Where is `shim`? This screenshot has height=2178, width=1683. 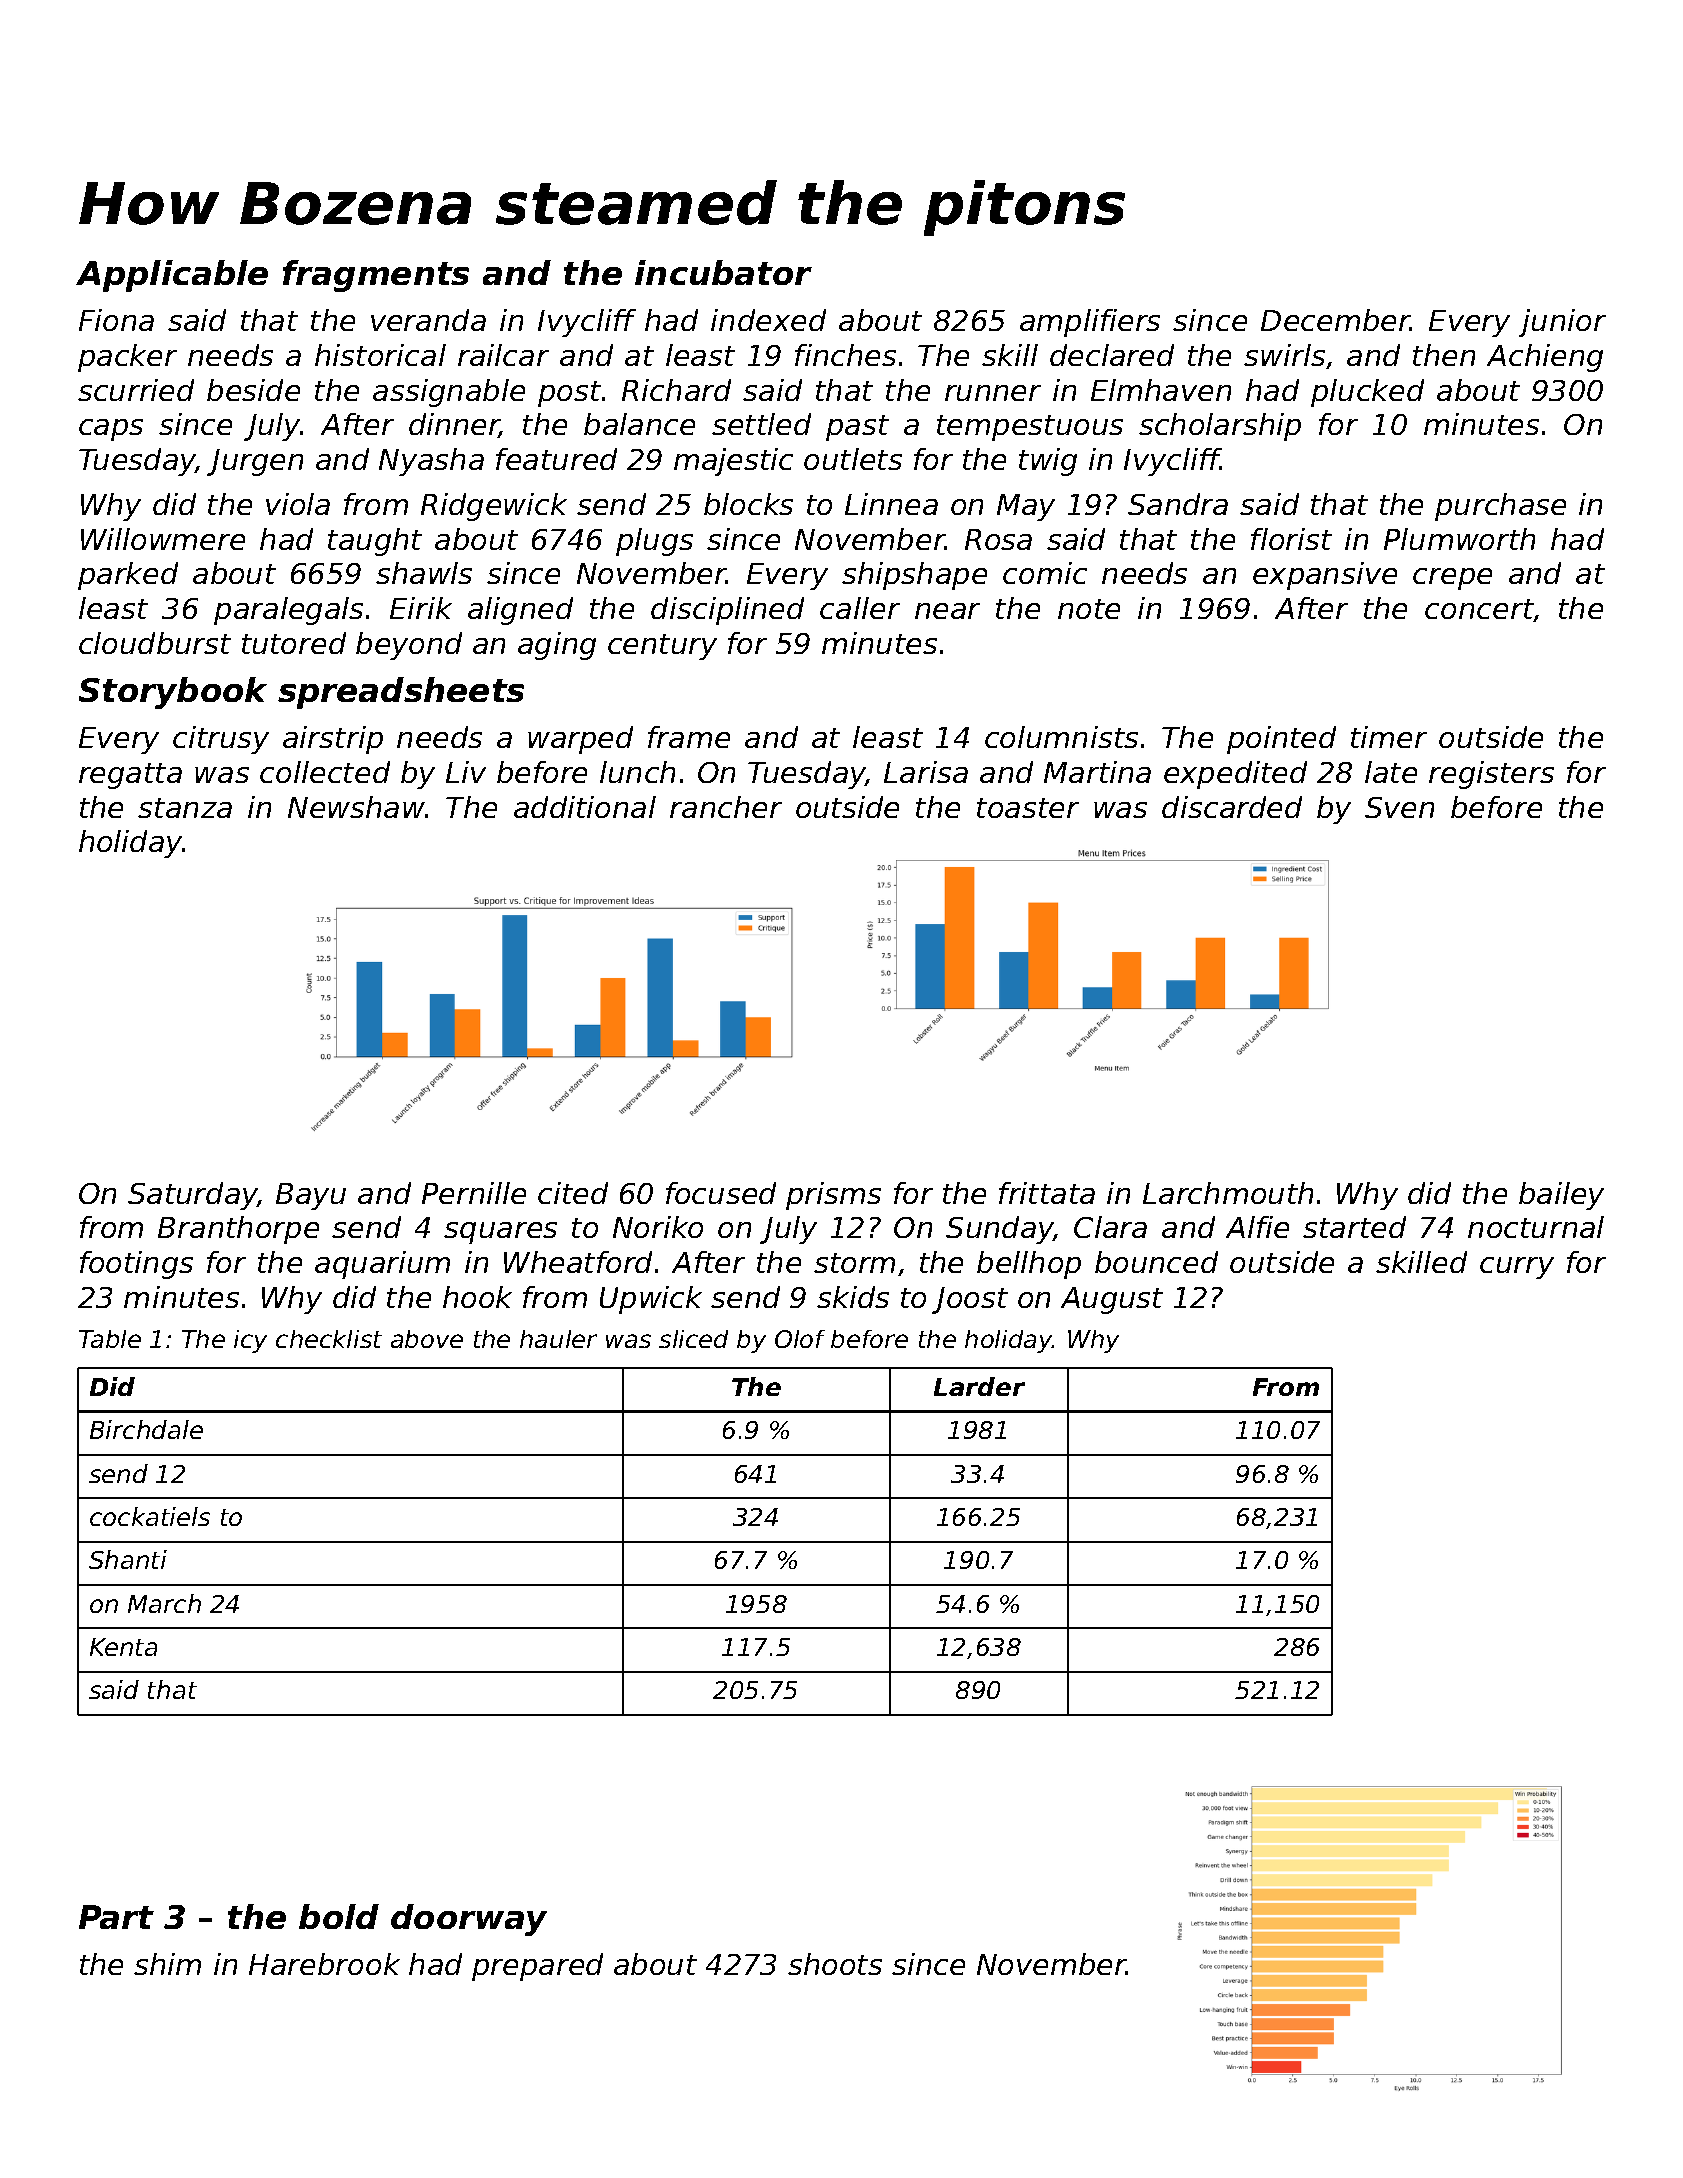
shim is located at coordinates (167, 1964).
